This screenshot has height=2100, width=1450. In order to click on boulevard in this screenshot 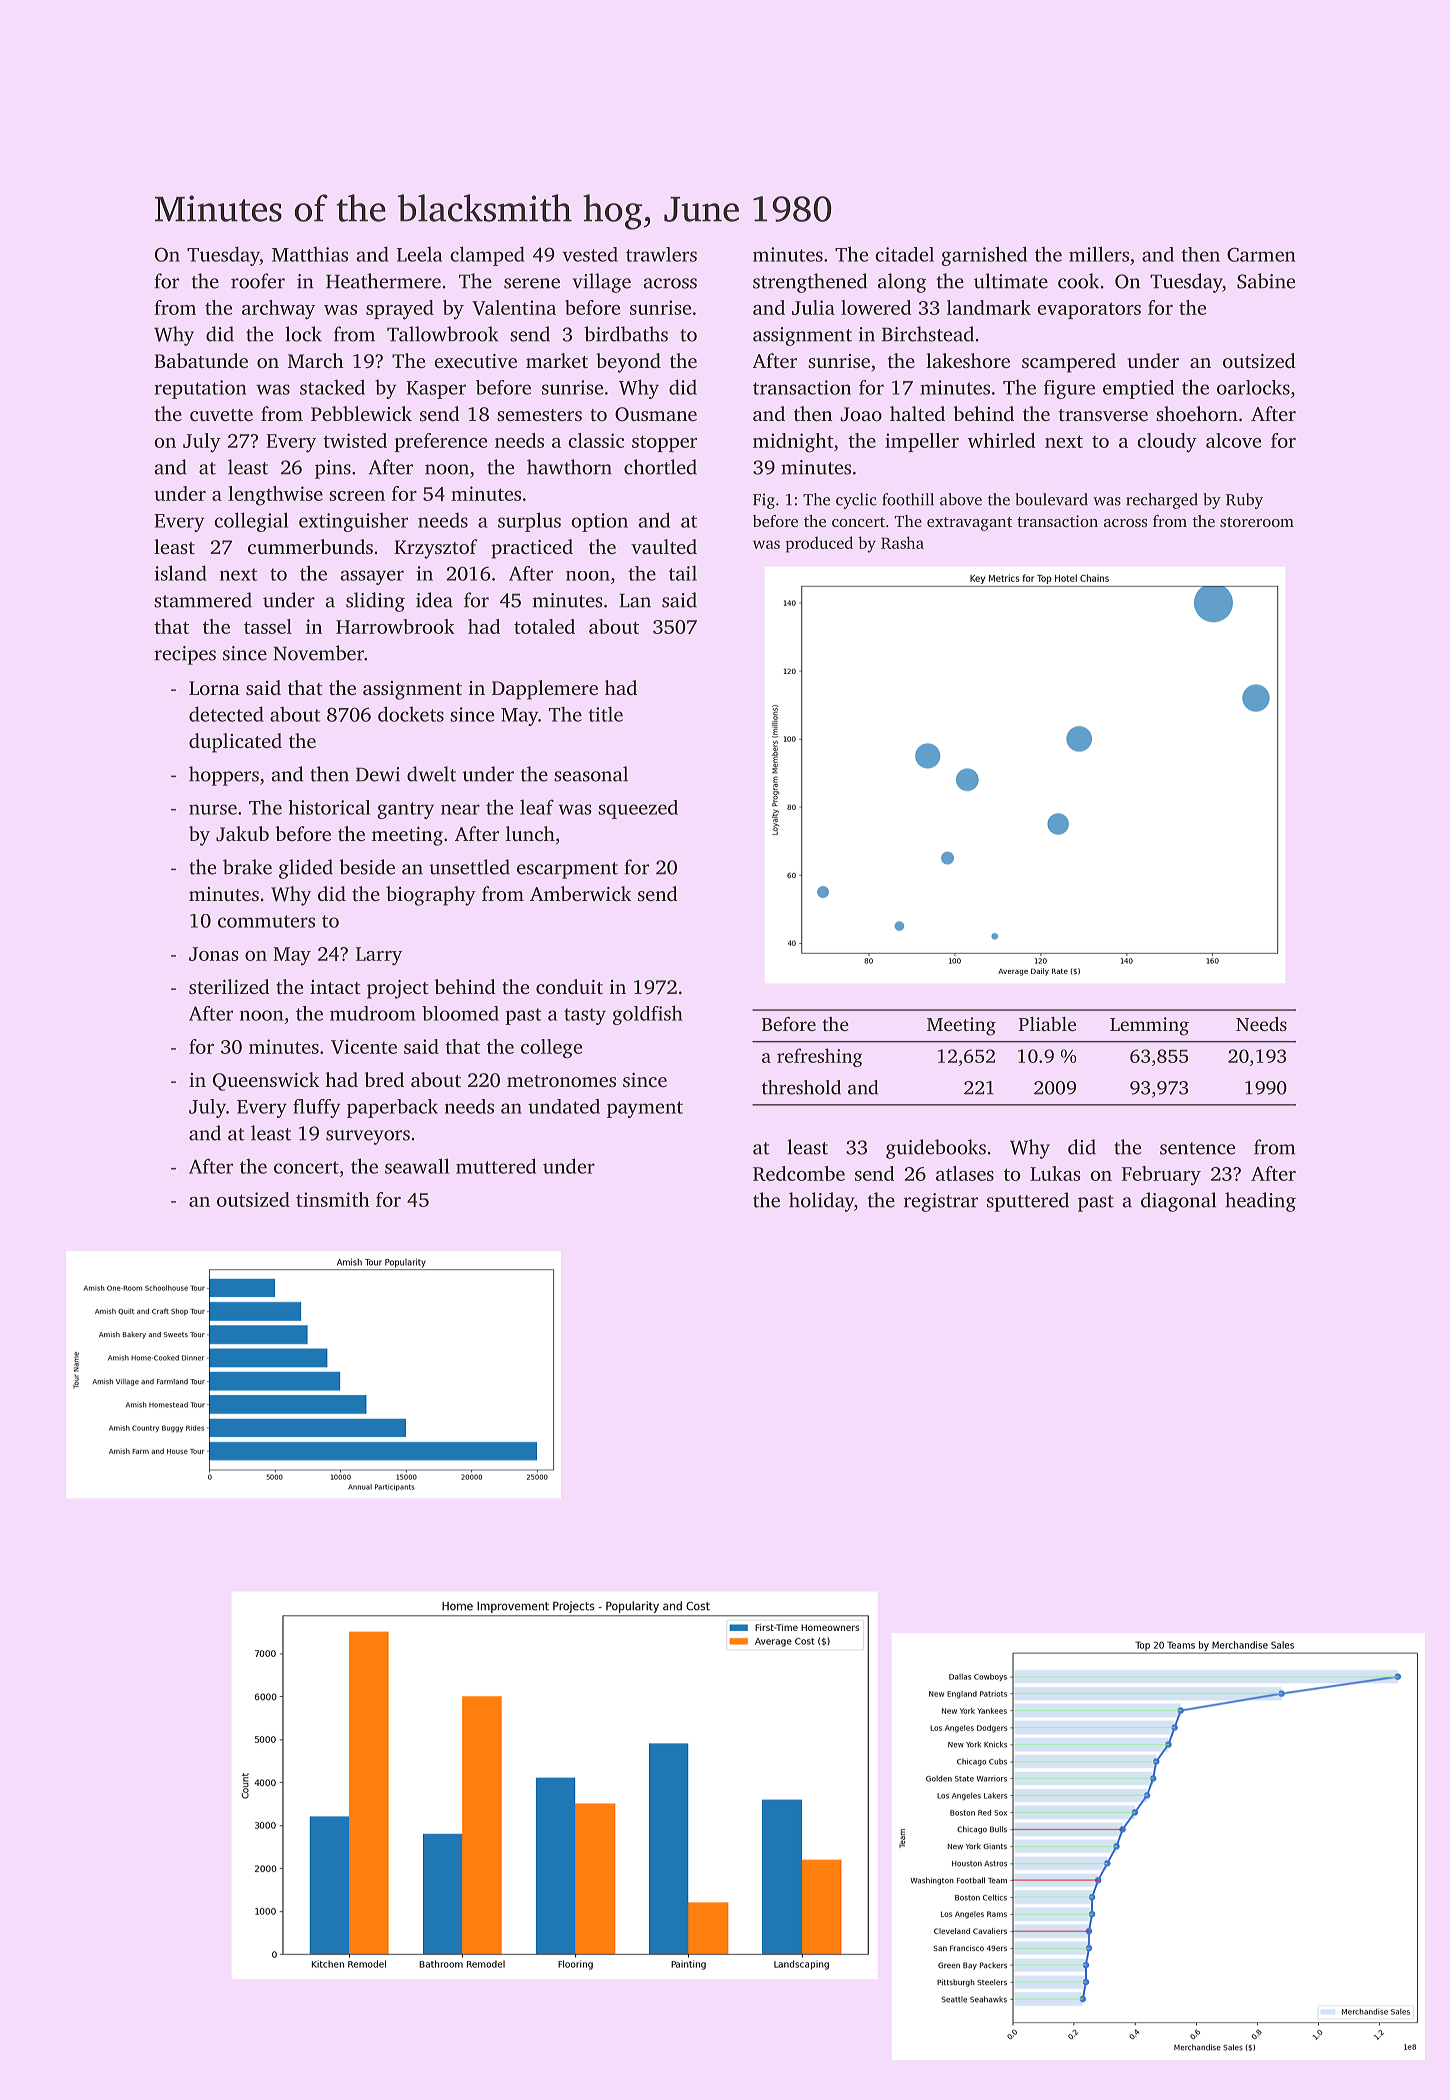, I will do `click(1051, 499)`.
